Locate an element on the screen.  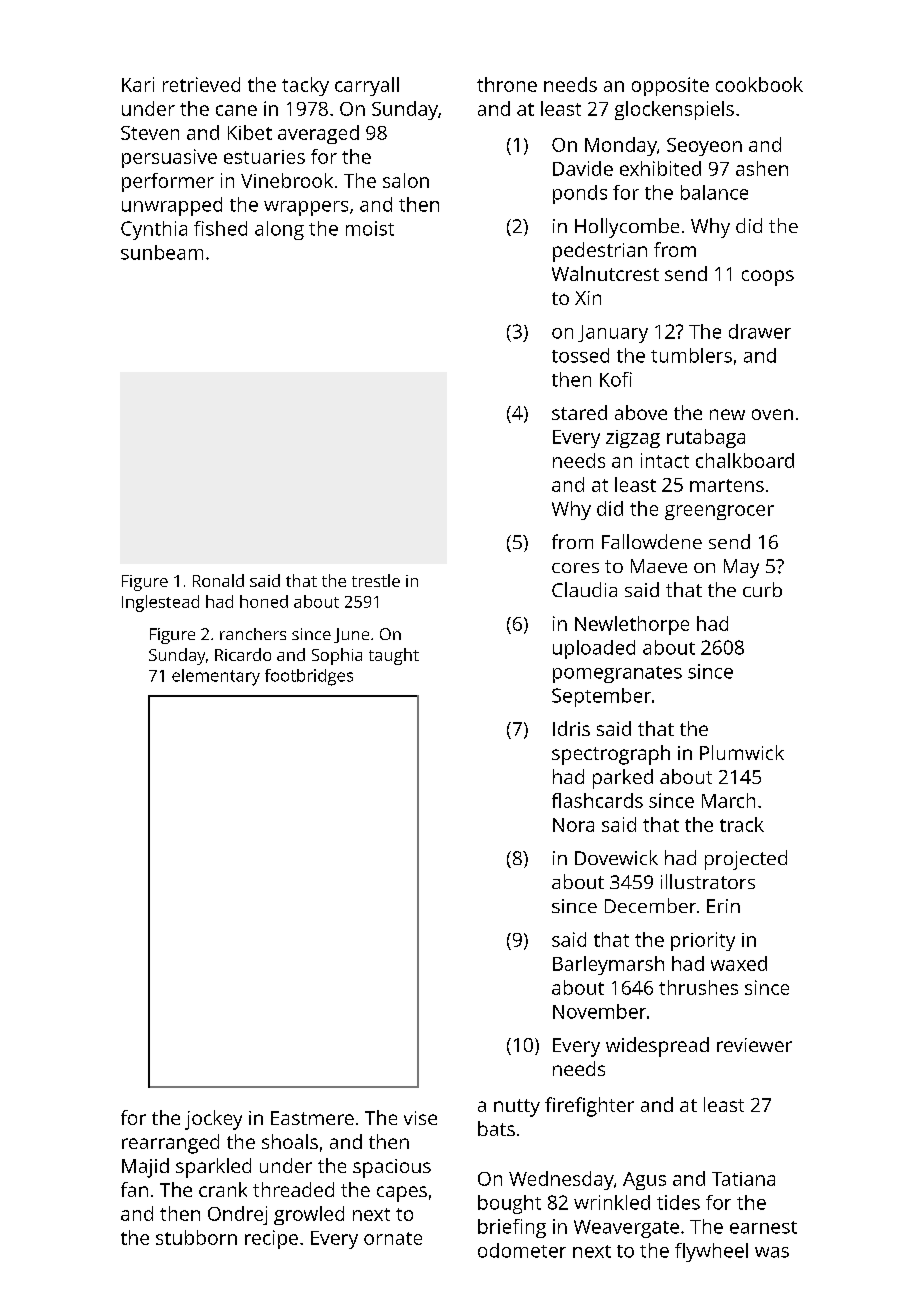
sunbeam is located at coordinates (162, 252).
